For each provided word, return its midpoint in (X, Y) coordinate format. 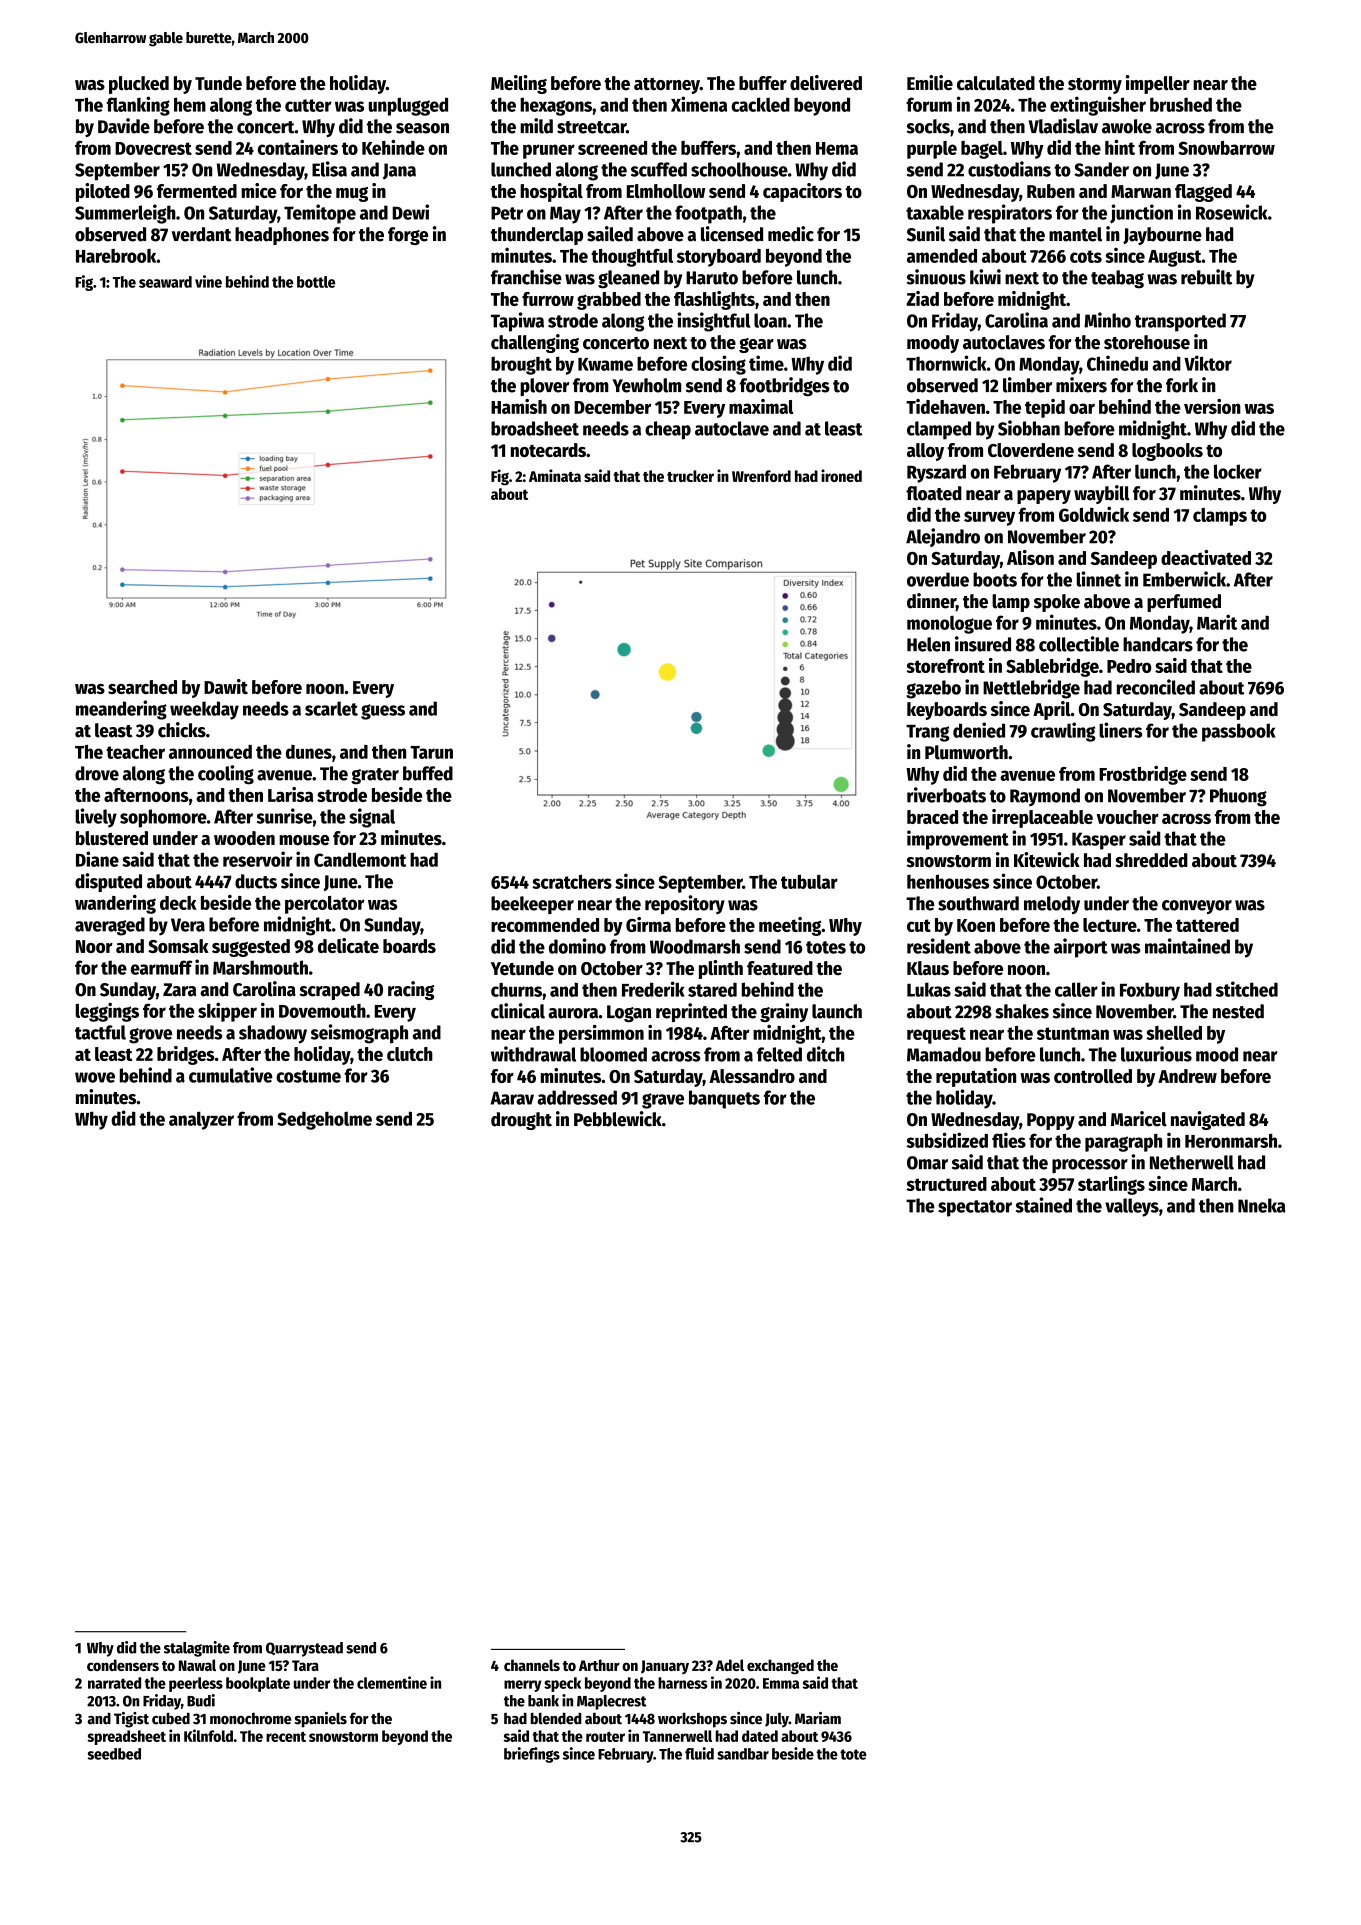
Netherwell (1192, 1162)
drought (521, 1121)
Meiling (519, 84)
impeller (1158, 84)
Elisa (329, 169)
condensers (123, 1665)
